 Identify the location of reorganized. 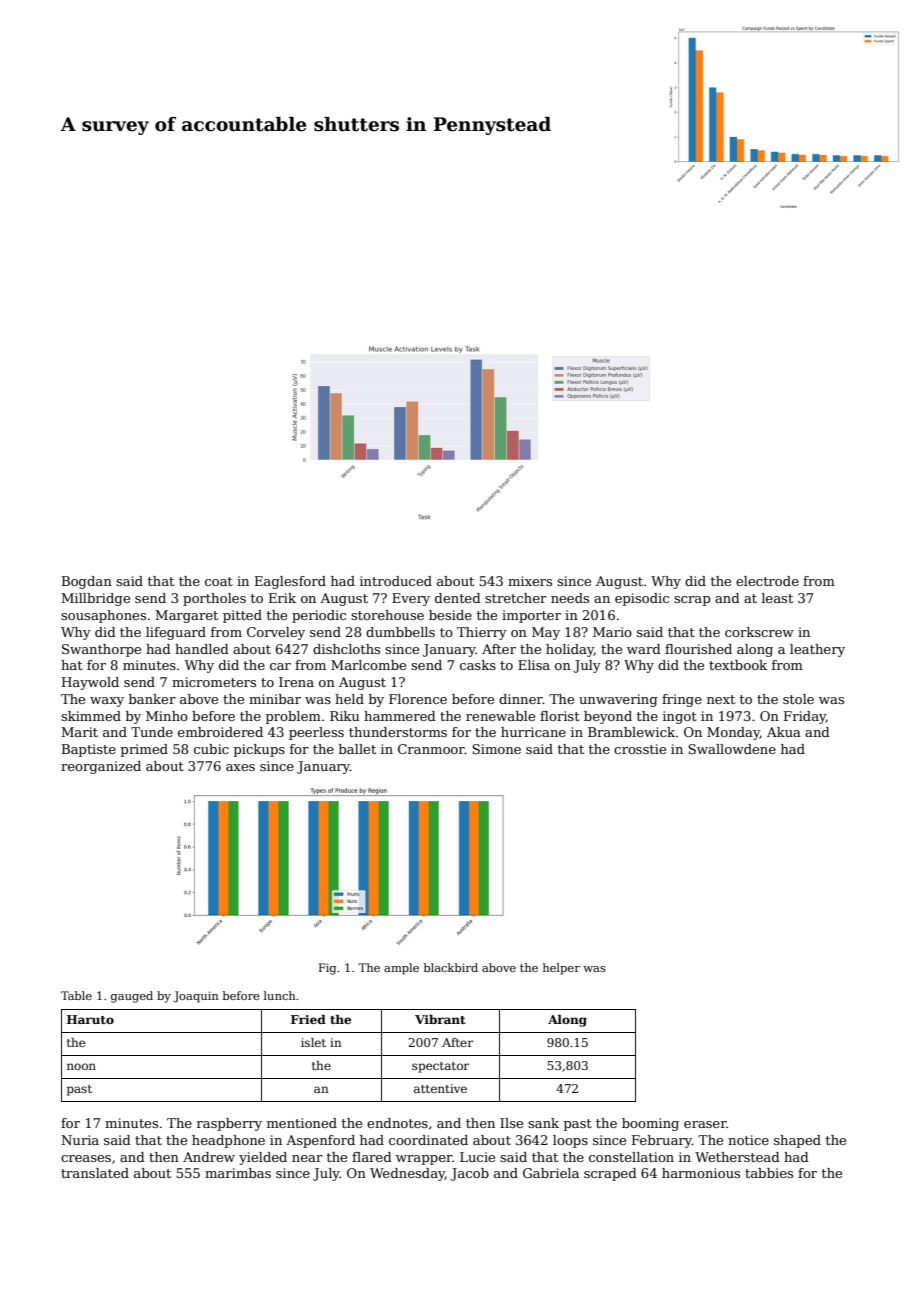
(101, 767).
